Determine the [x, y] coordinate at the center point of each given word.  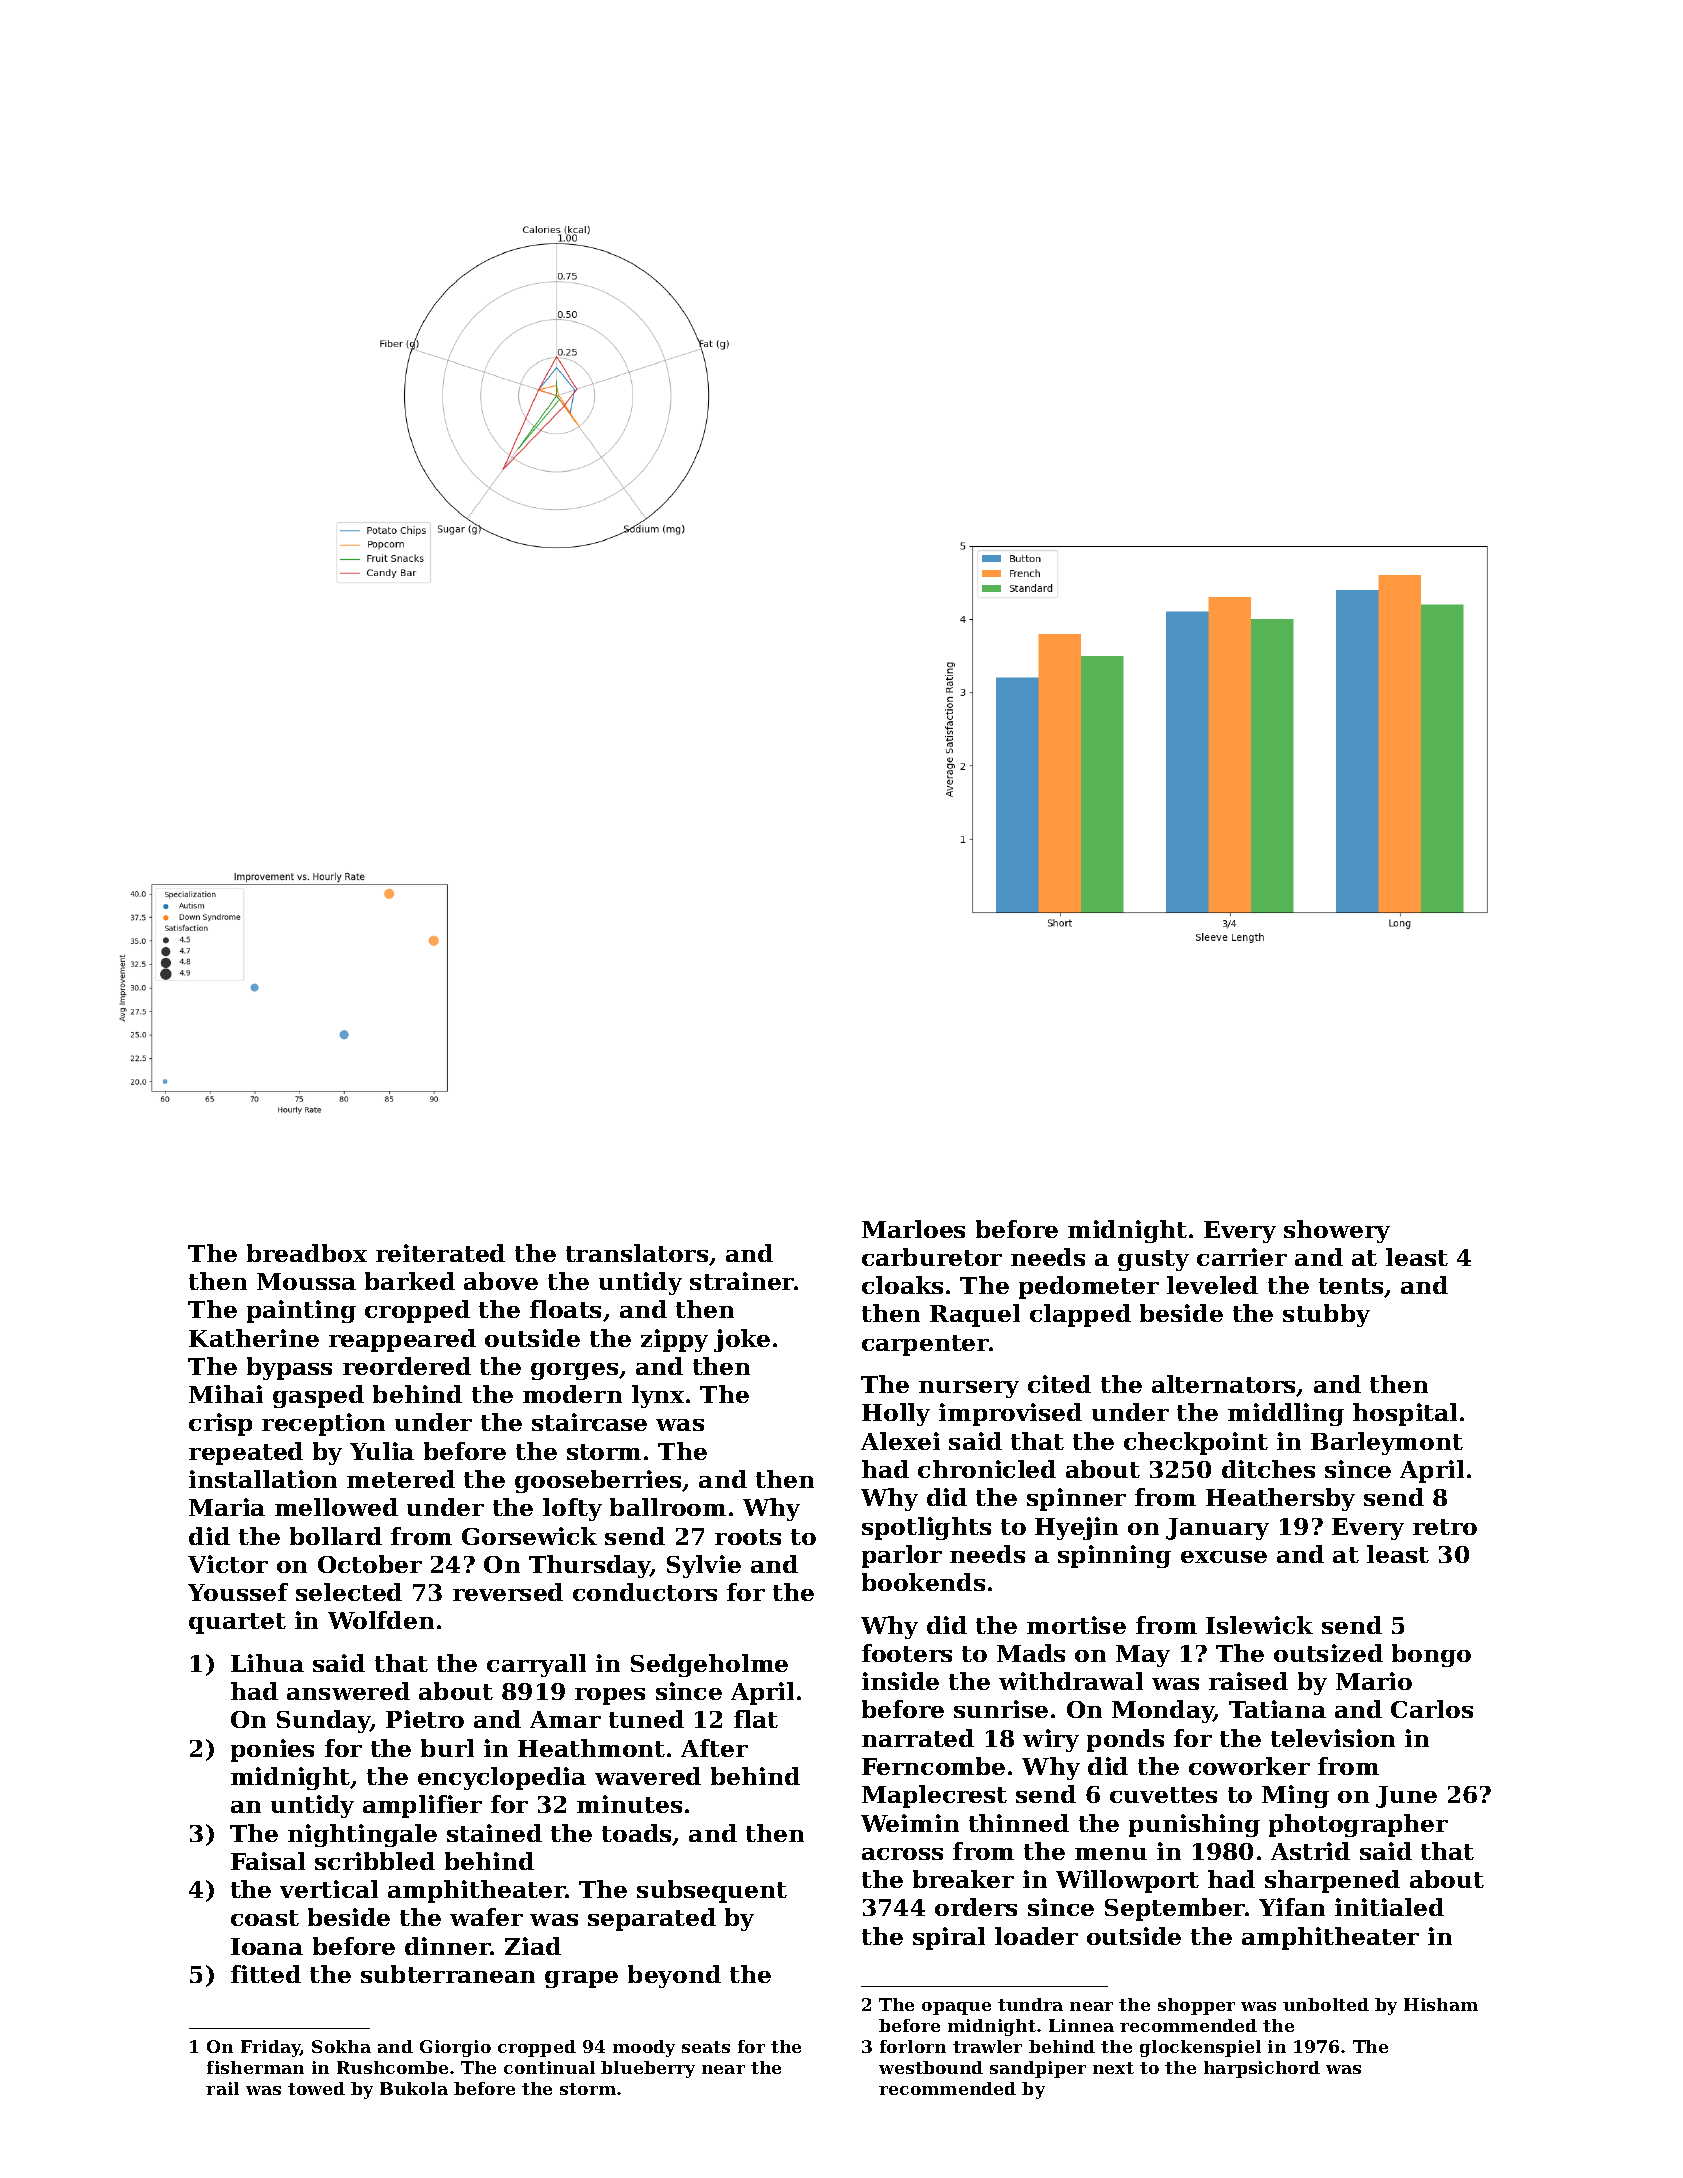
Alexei [900, 1441]
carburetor [932, 1257]
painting [301, 1311]
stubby [1326, 1315]
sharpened [1332, 1881]
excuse [1224, 1557]
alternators [1224, 1385]
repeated [246, 1453]
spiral [949, 1938]
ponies [272, 1750]
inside [900, 1681]
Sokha [341, 2046]
